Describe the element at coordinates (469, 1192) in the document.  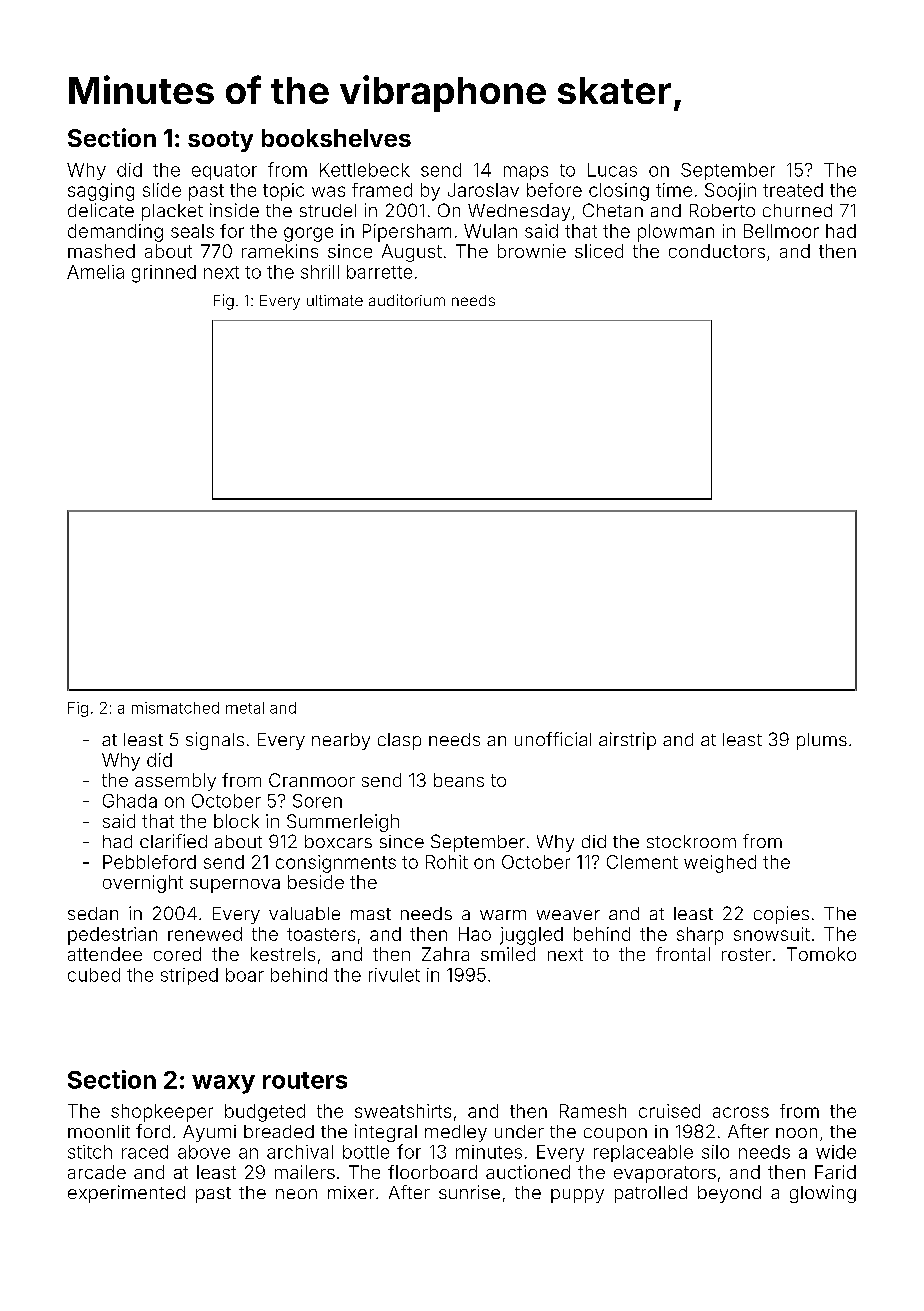
I see `sunrise` at that location.
